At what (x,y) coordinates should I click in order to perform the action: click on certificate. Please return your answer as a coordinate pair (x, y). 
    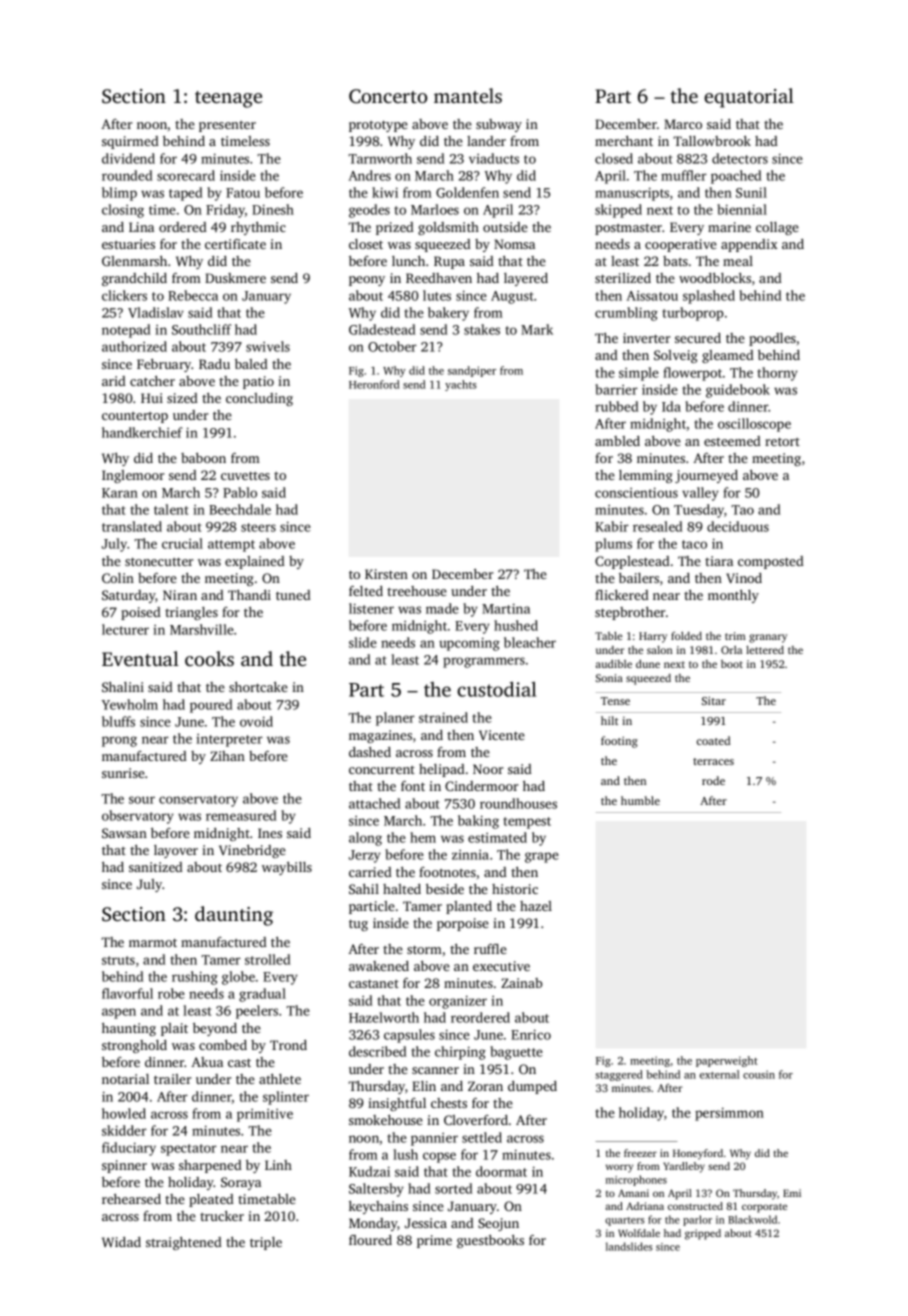
    Looking at the image, I should click on (235, 244).
